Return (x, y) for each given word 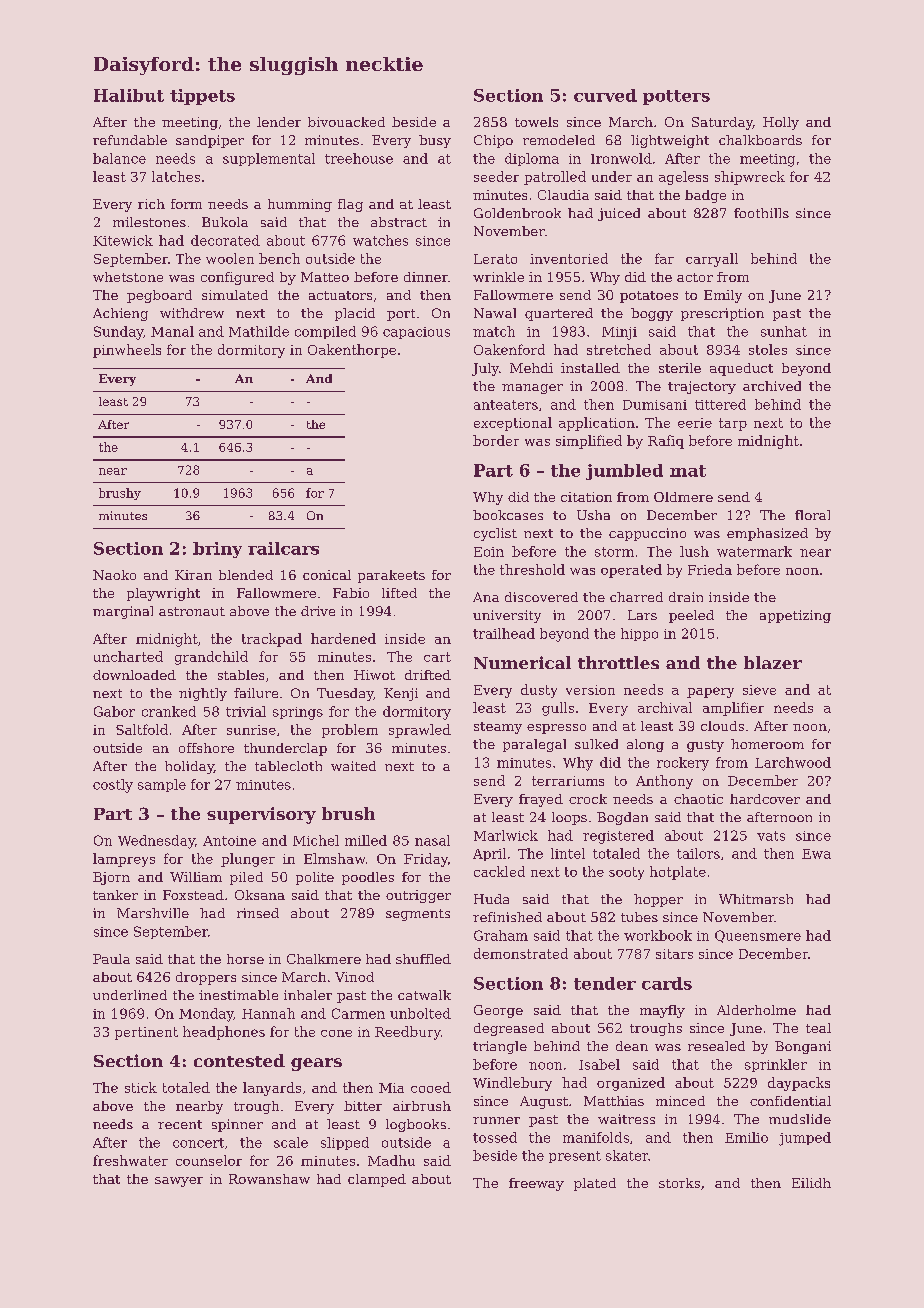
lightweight (670, 141)
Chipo (493, 141)
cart (437, 657)
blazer (773, 662)
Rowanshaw (269, 1179)
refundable (130, 140)
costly (113, 786)
